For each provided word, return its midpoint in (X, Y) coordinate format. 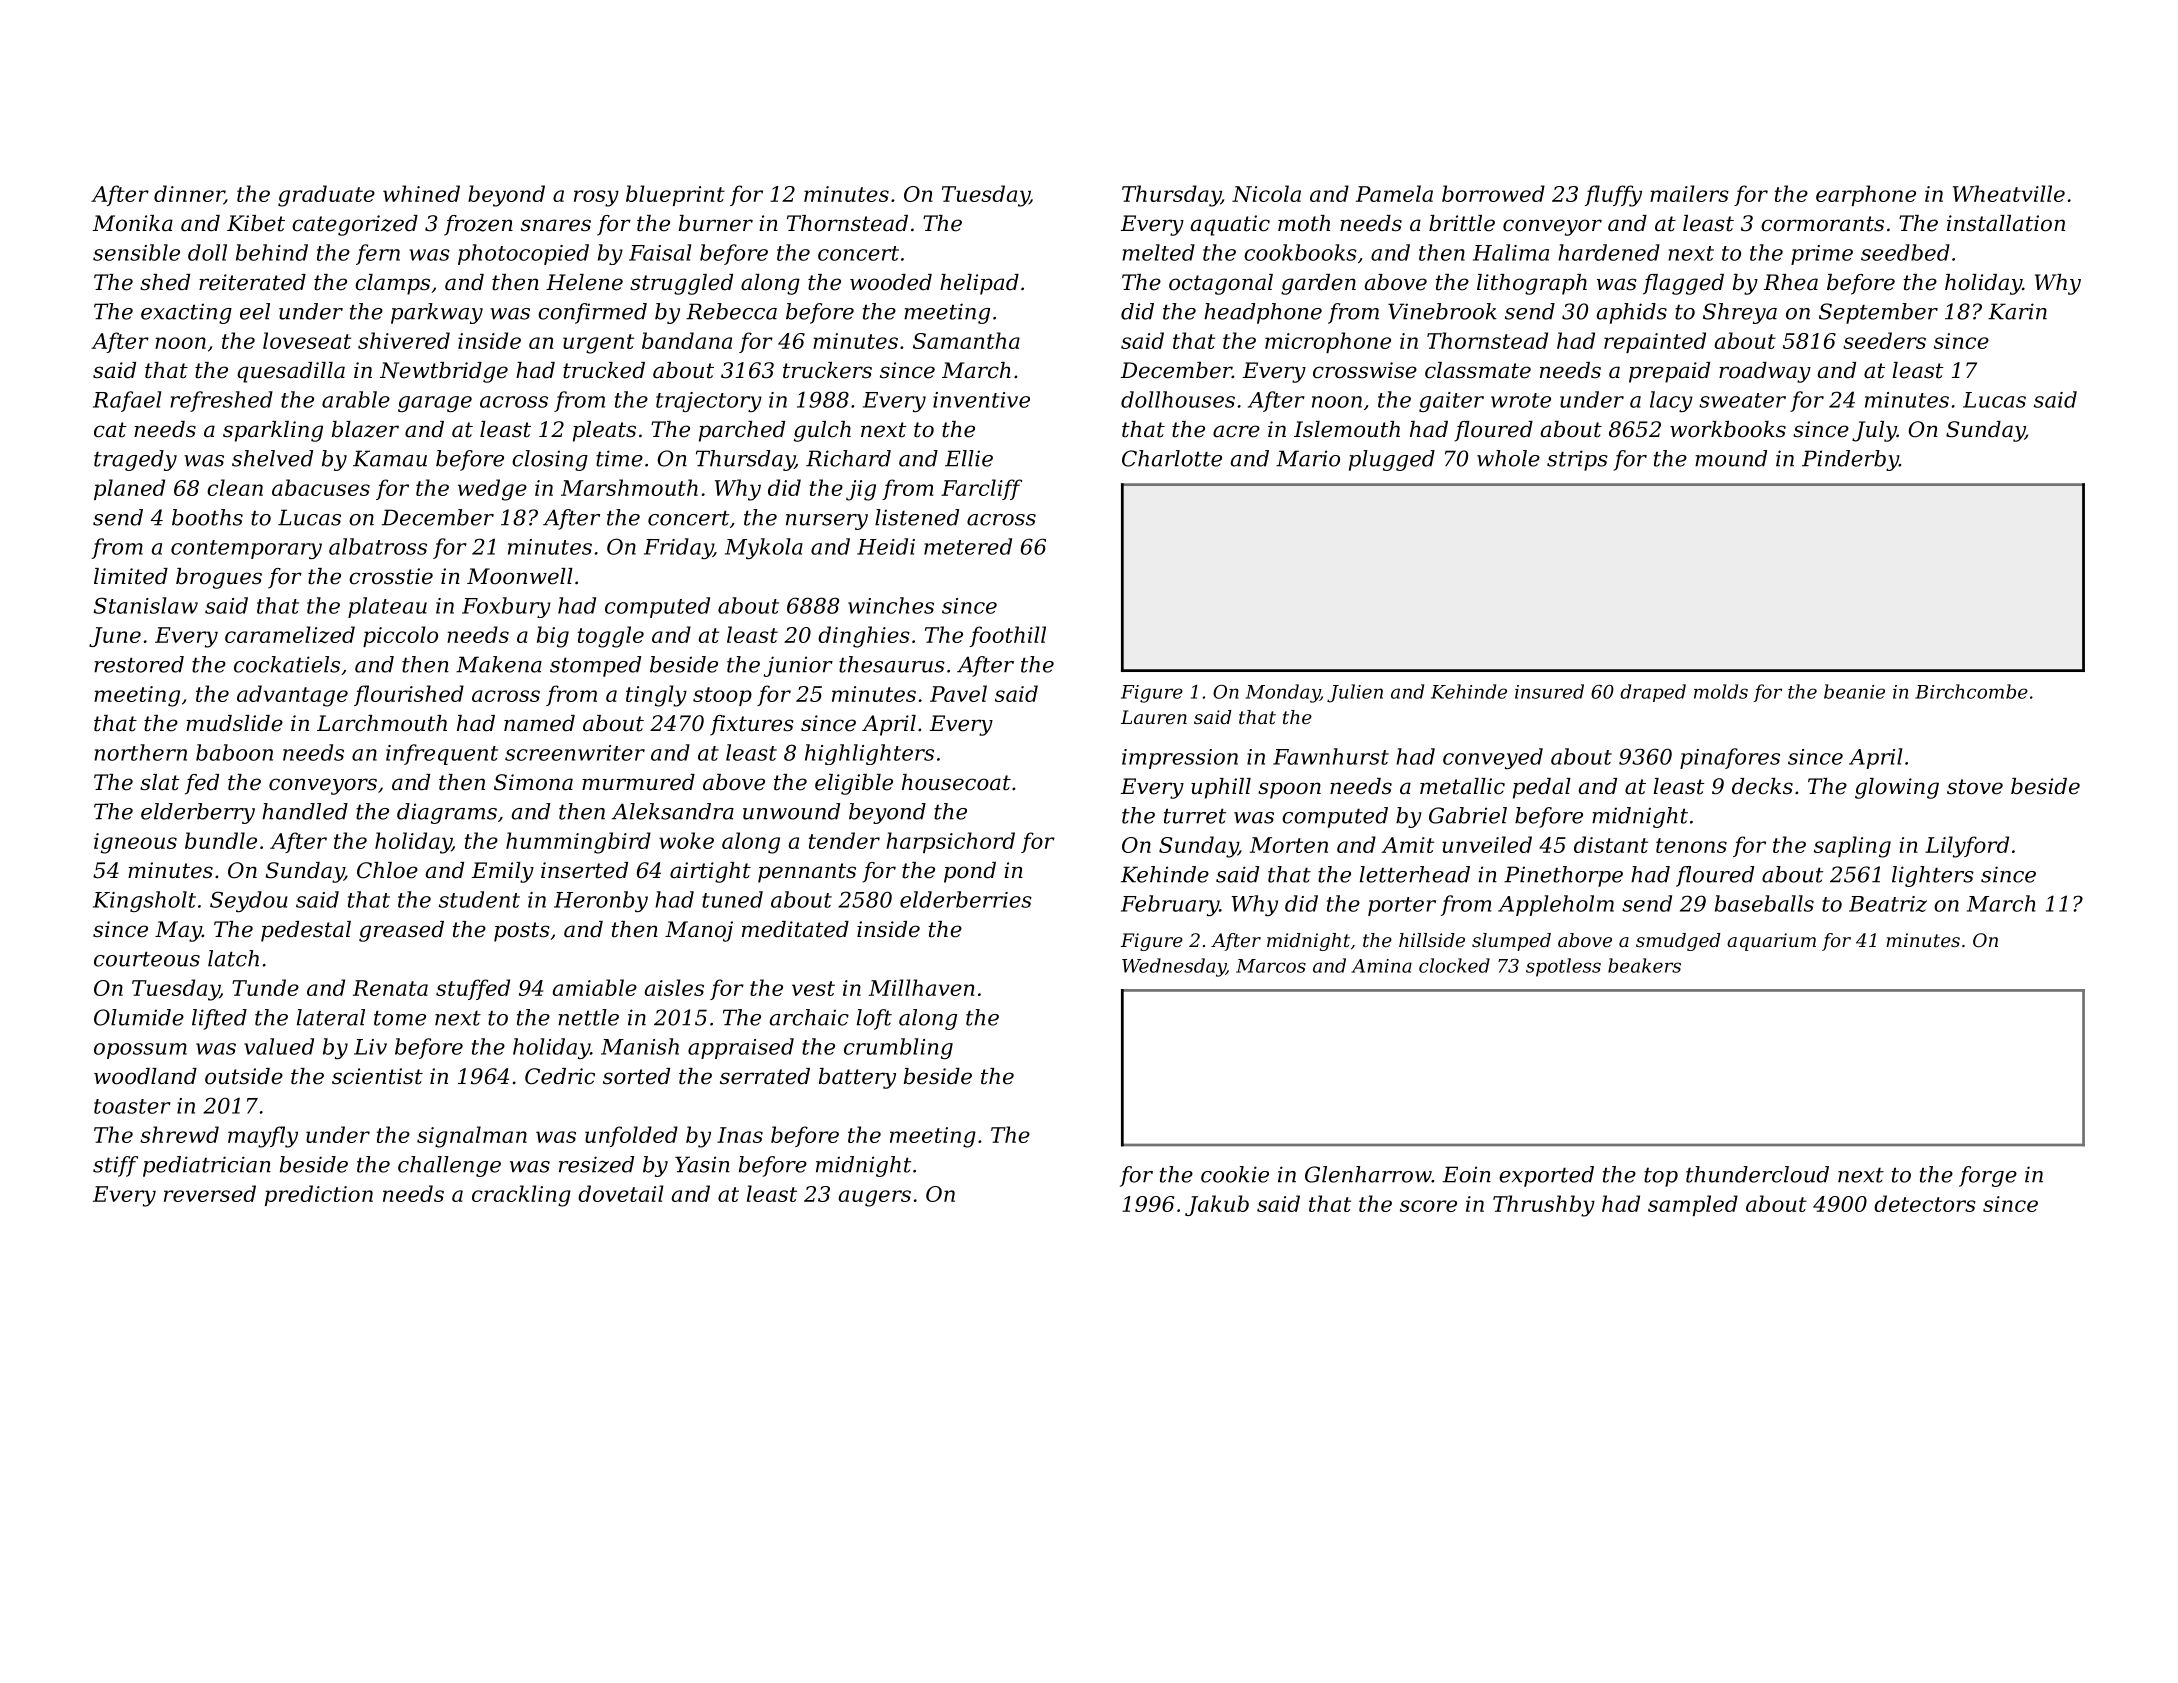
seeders (1884, 340)
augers (874, 1198)
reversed (210, 1193)
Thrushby (1544, 1206)
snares (556, 225)
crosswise (1365, 370)
